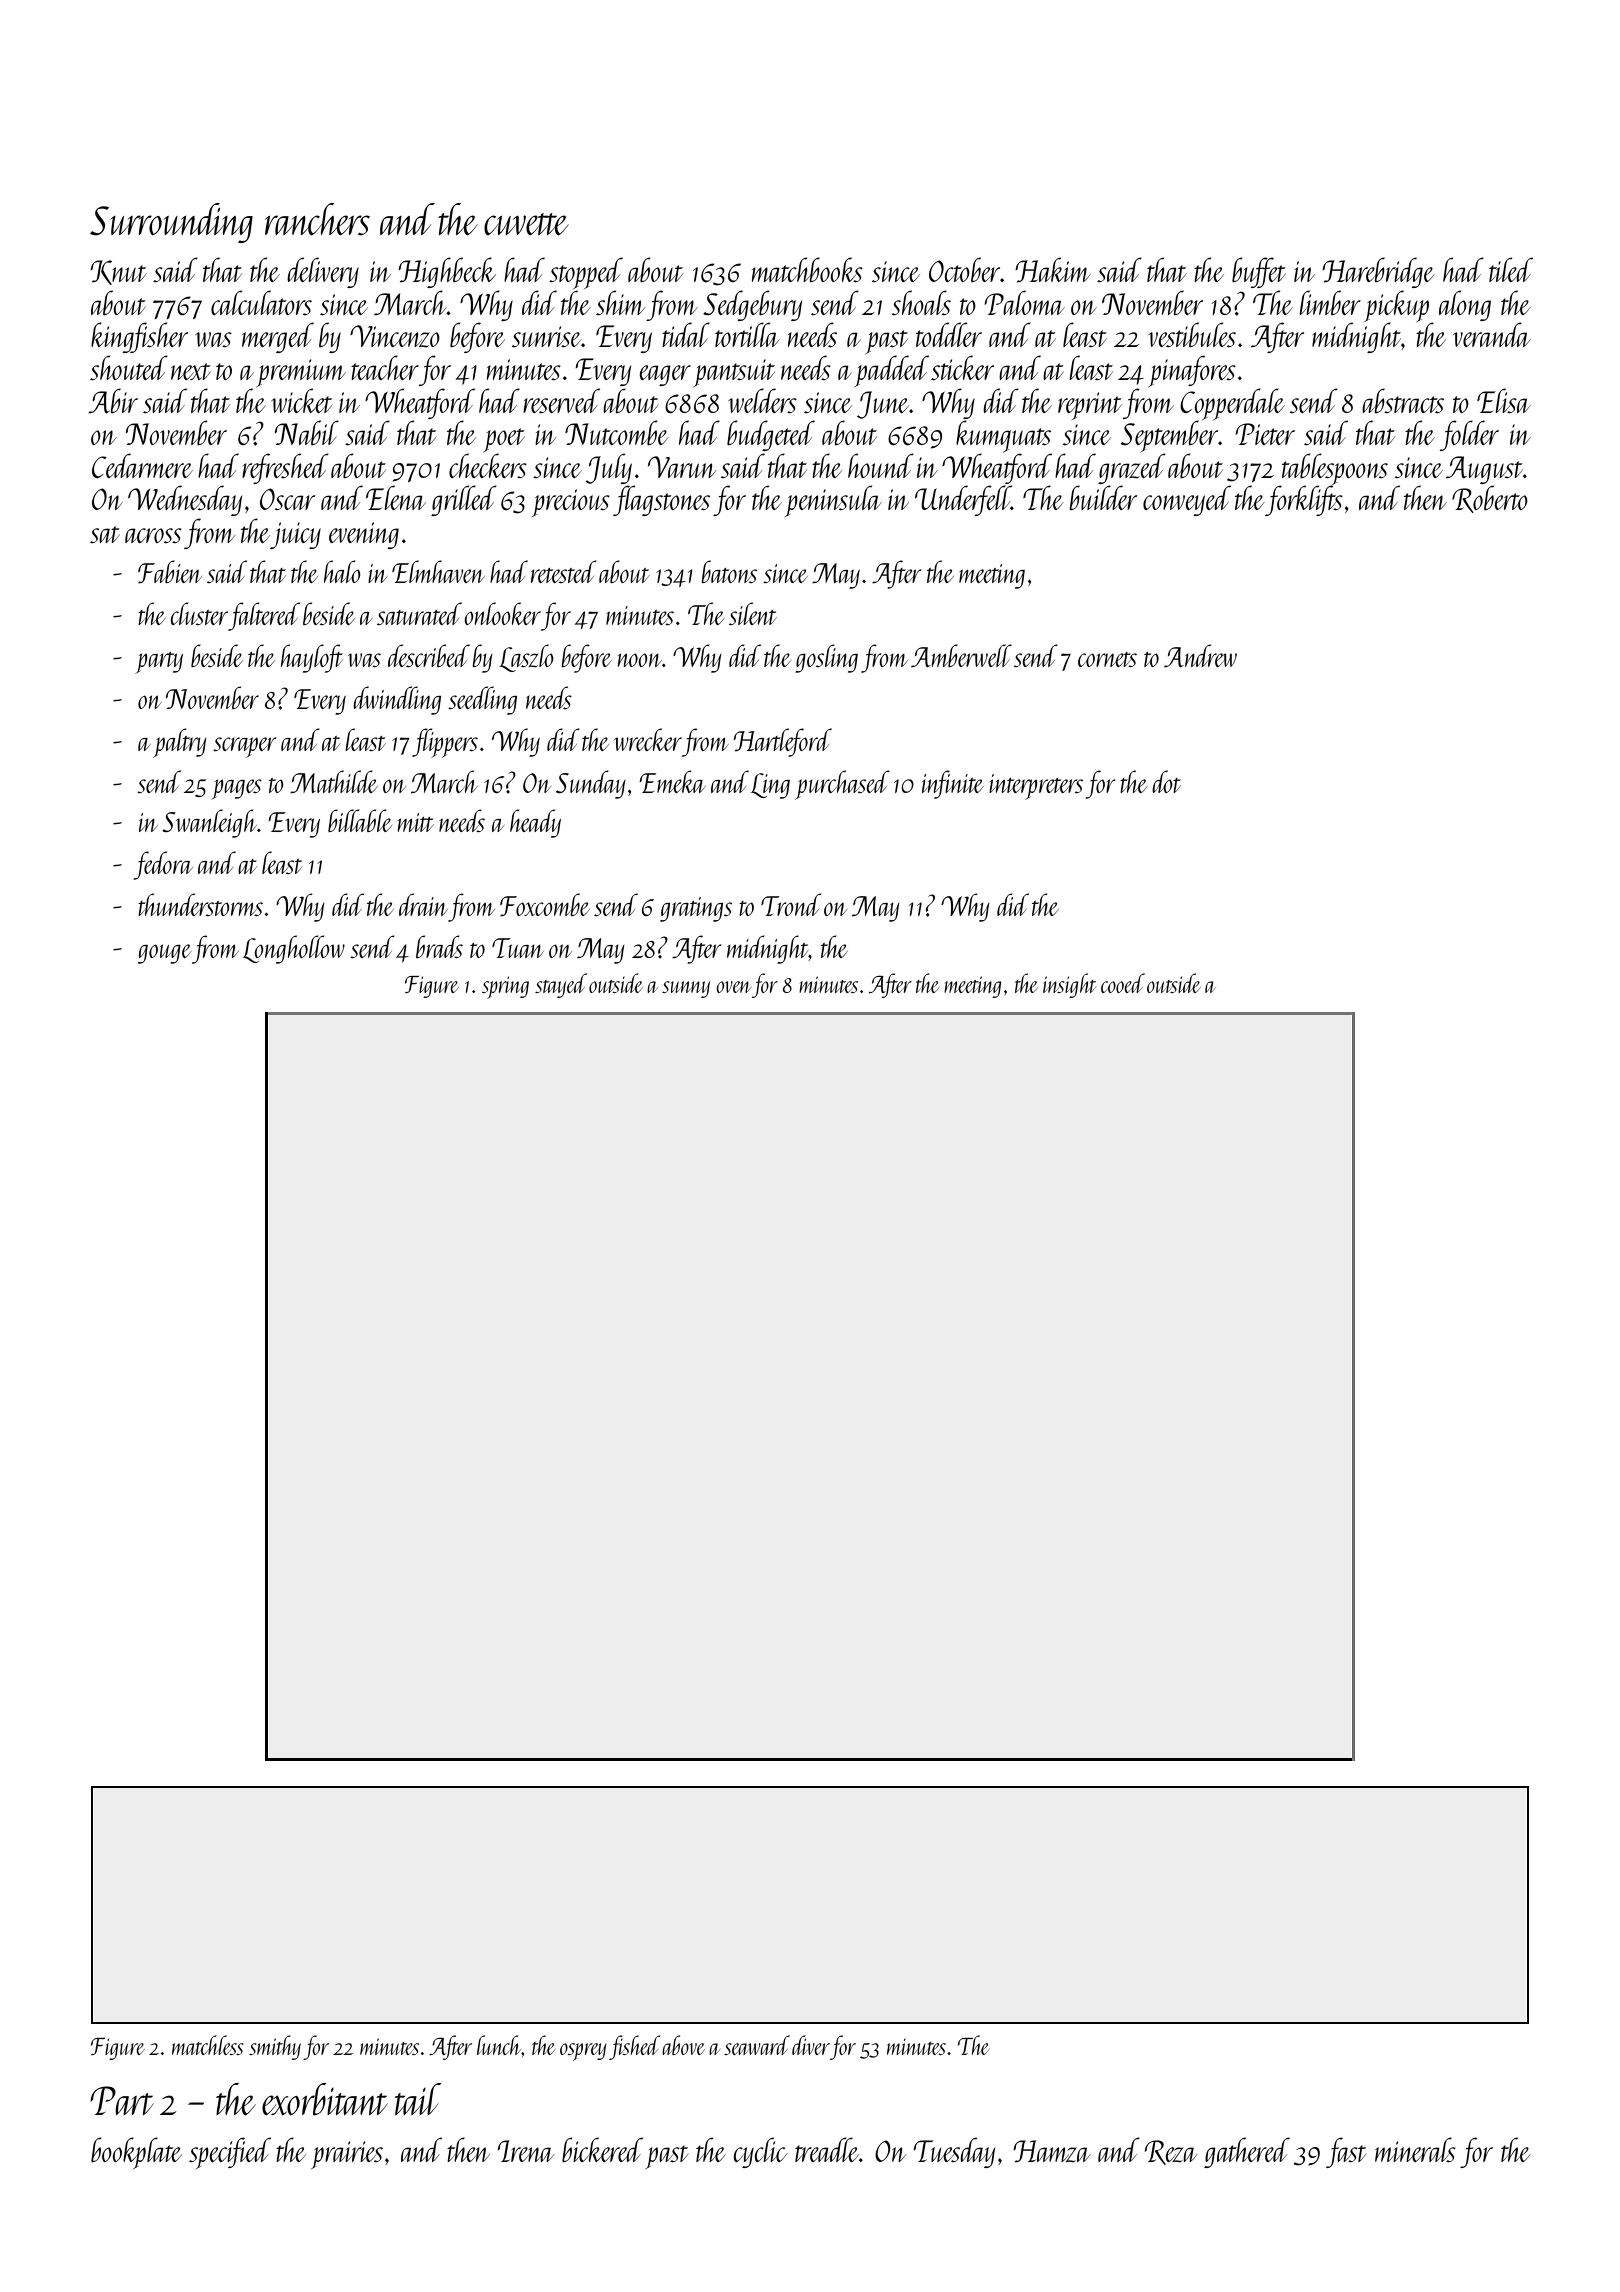 The image size is (1620, 2292). I want to click on insight, so click(1069, 985).
